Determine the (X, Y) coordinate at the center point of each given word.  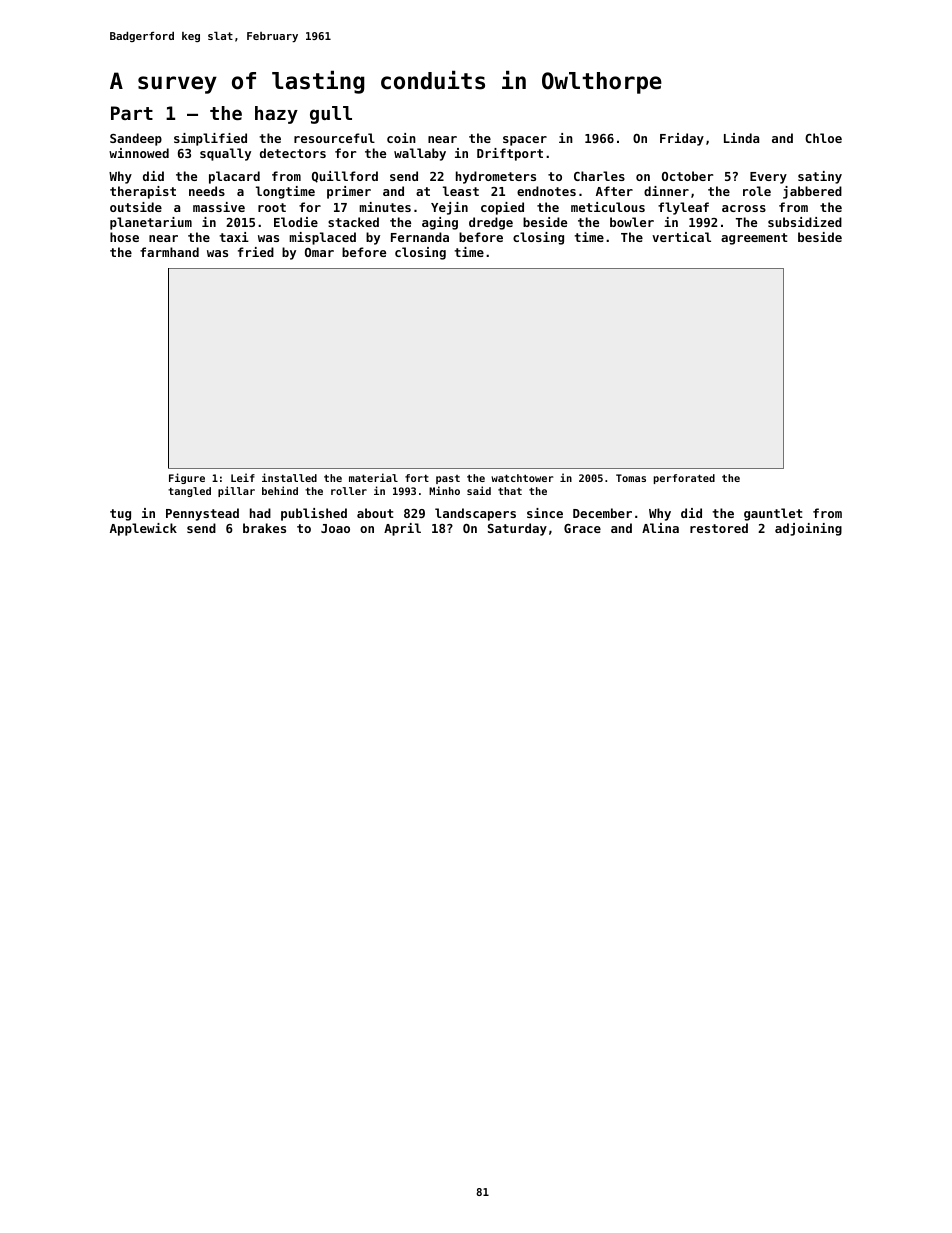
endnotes (546, 191)
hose (124, 237)
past (448, 479)
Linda (741, 138)
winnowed (139, 153)
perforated (684, 479)
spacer (525, 141)
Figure (187, 478)
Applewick (143, 529)
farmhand (169, 252)
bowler (632, 222)
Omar (319, 252)
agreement (754, 239)
